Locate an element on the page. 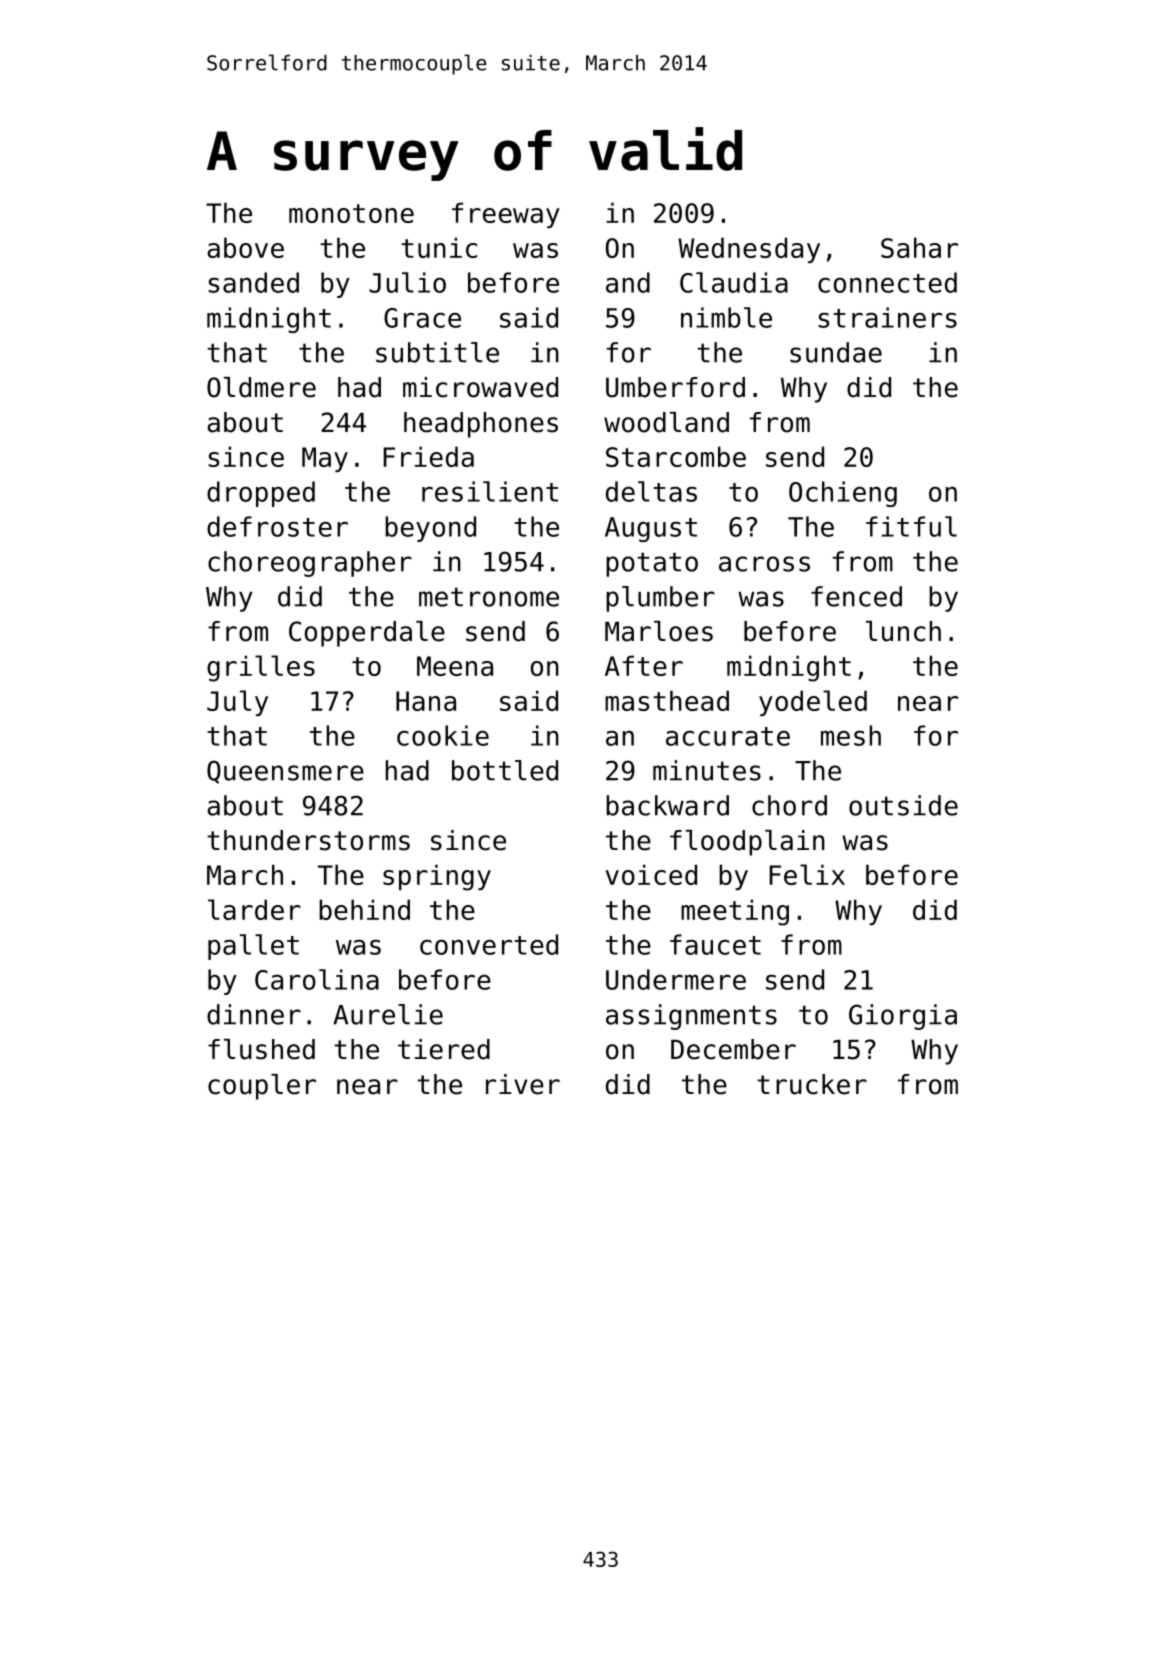 This document has width=1165, height=1654. Starcombe is located at coordinates (676, 456).
